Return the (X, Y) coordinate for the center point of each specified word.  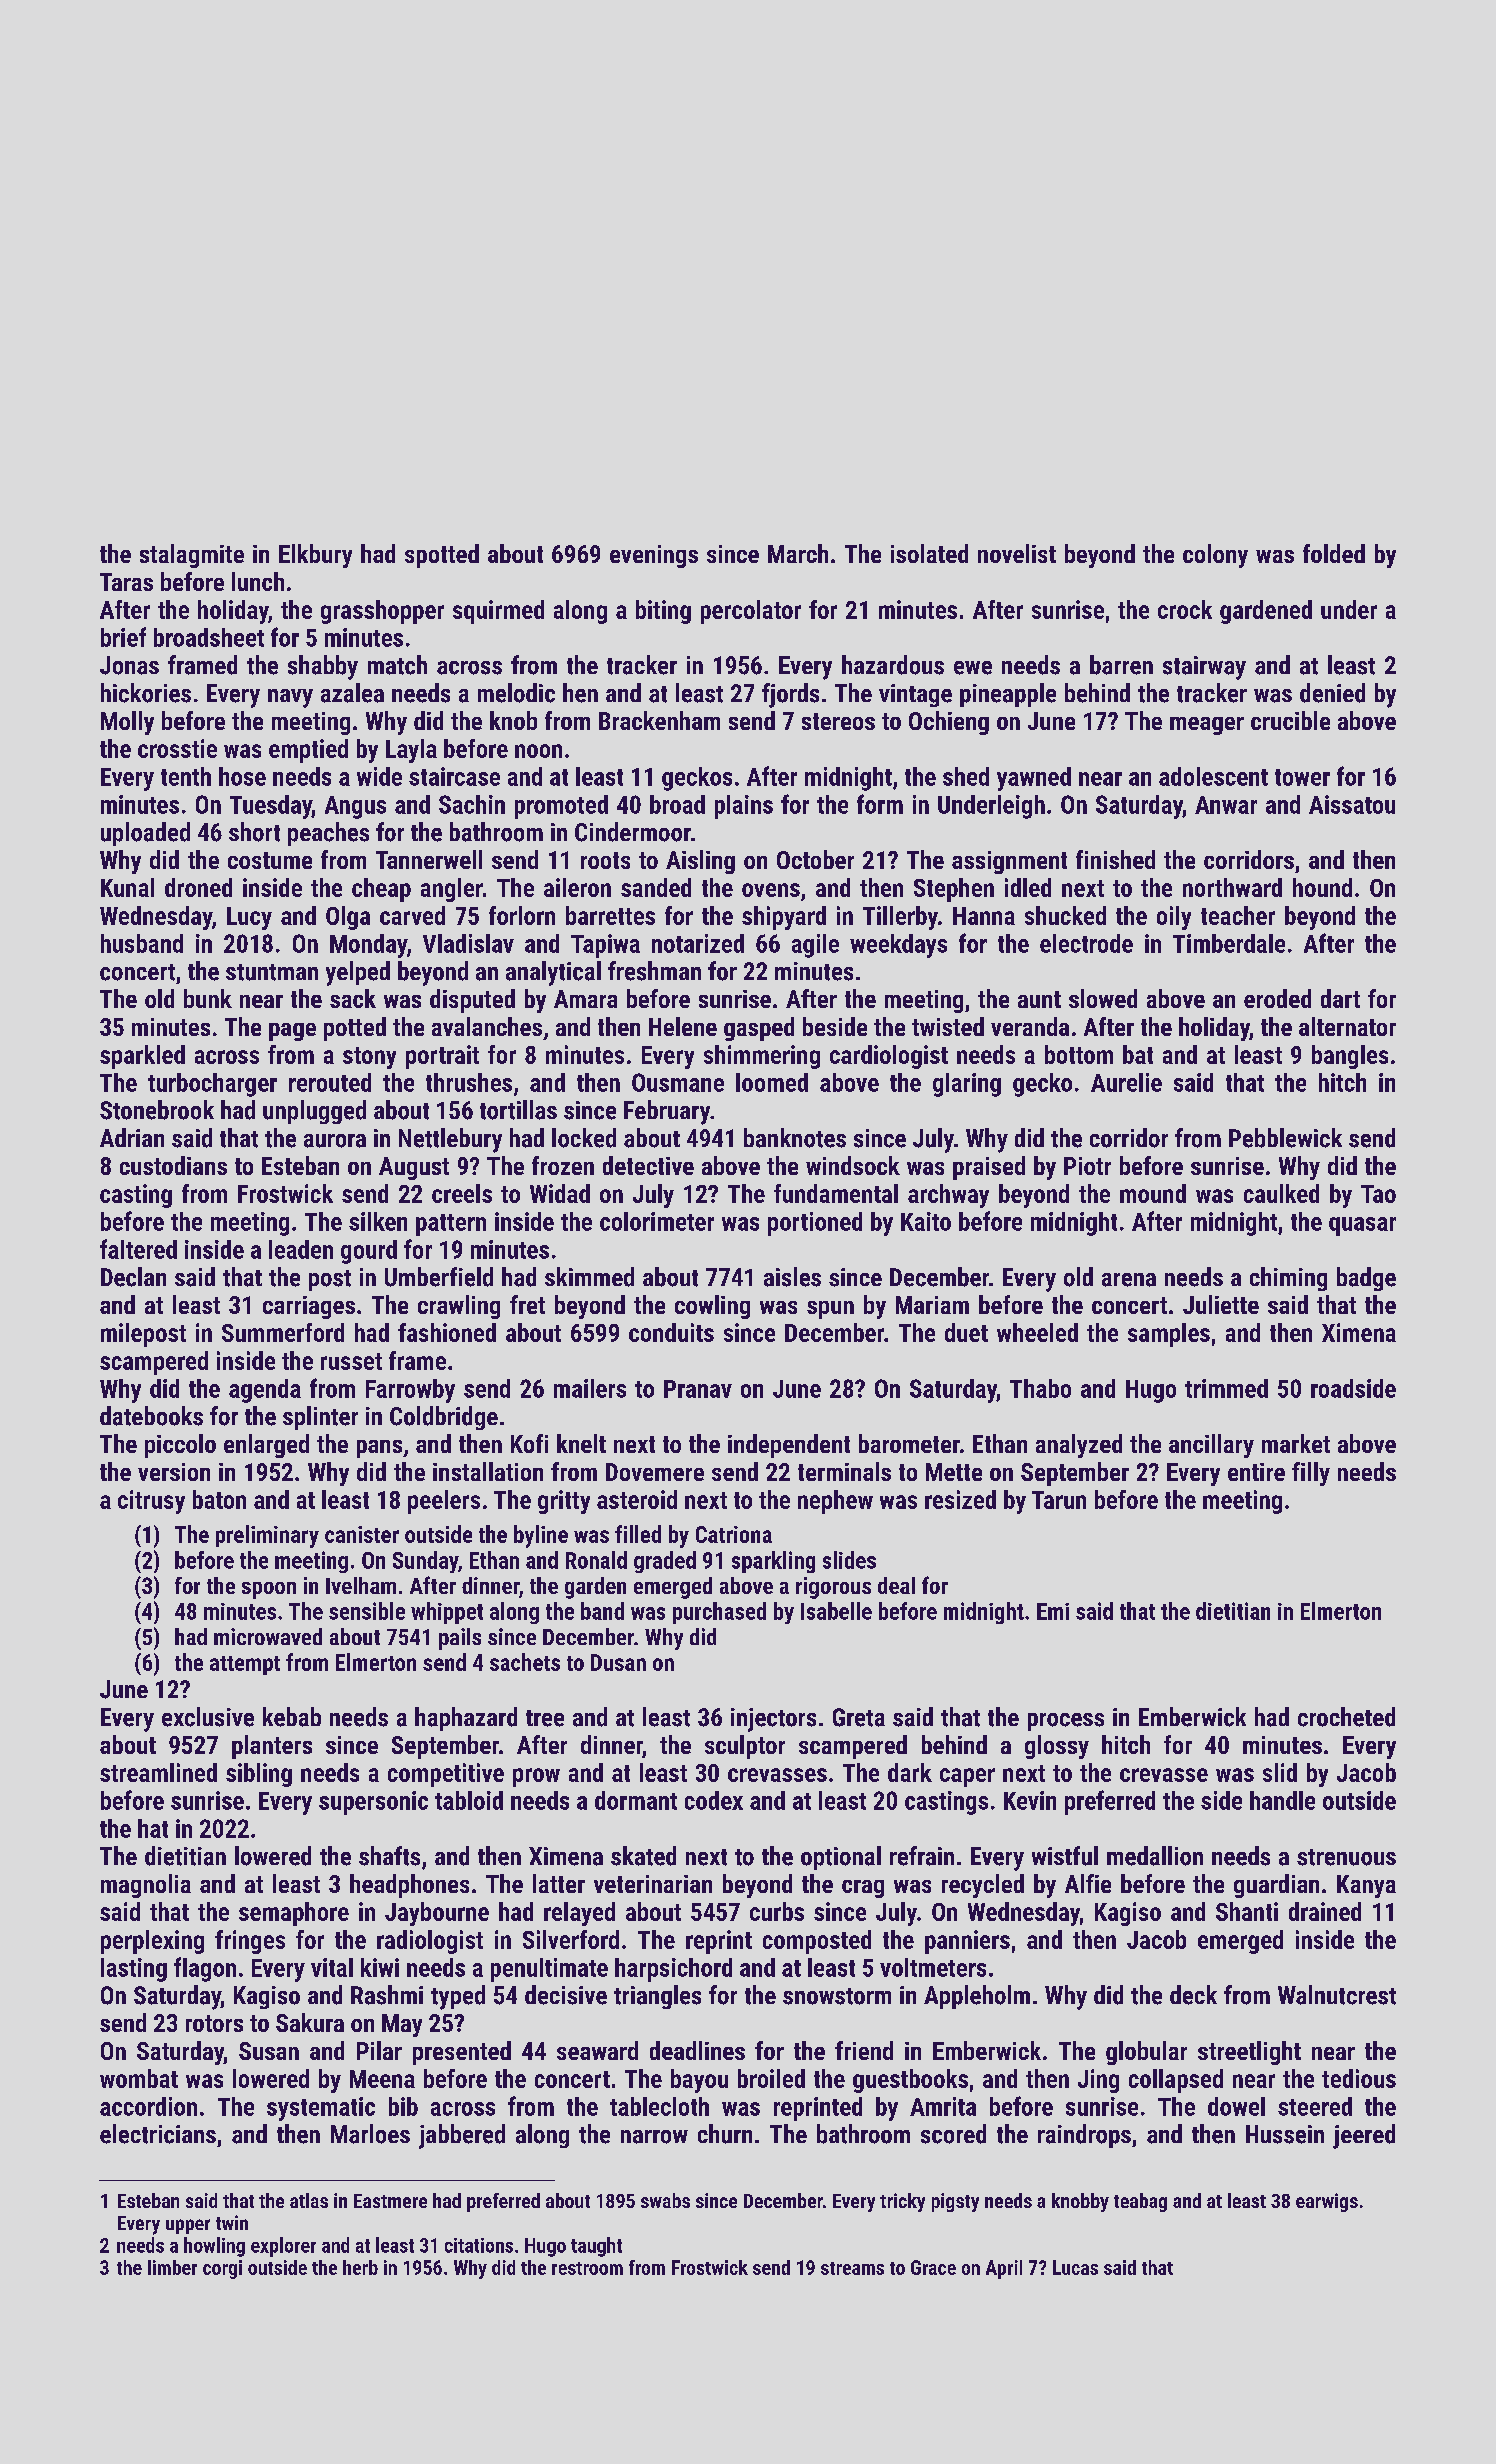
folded (1334, 553)
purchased (719, 1613)
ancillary (1211, 1446)
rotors (214, 2023)
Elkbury (315, 556)
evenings (654, 556)
